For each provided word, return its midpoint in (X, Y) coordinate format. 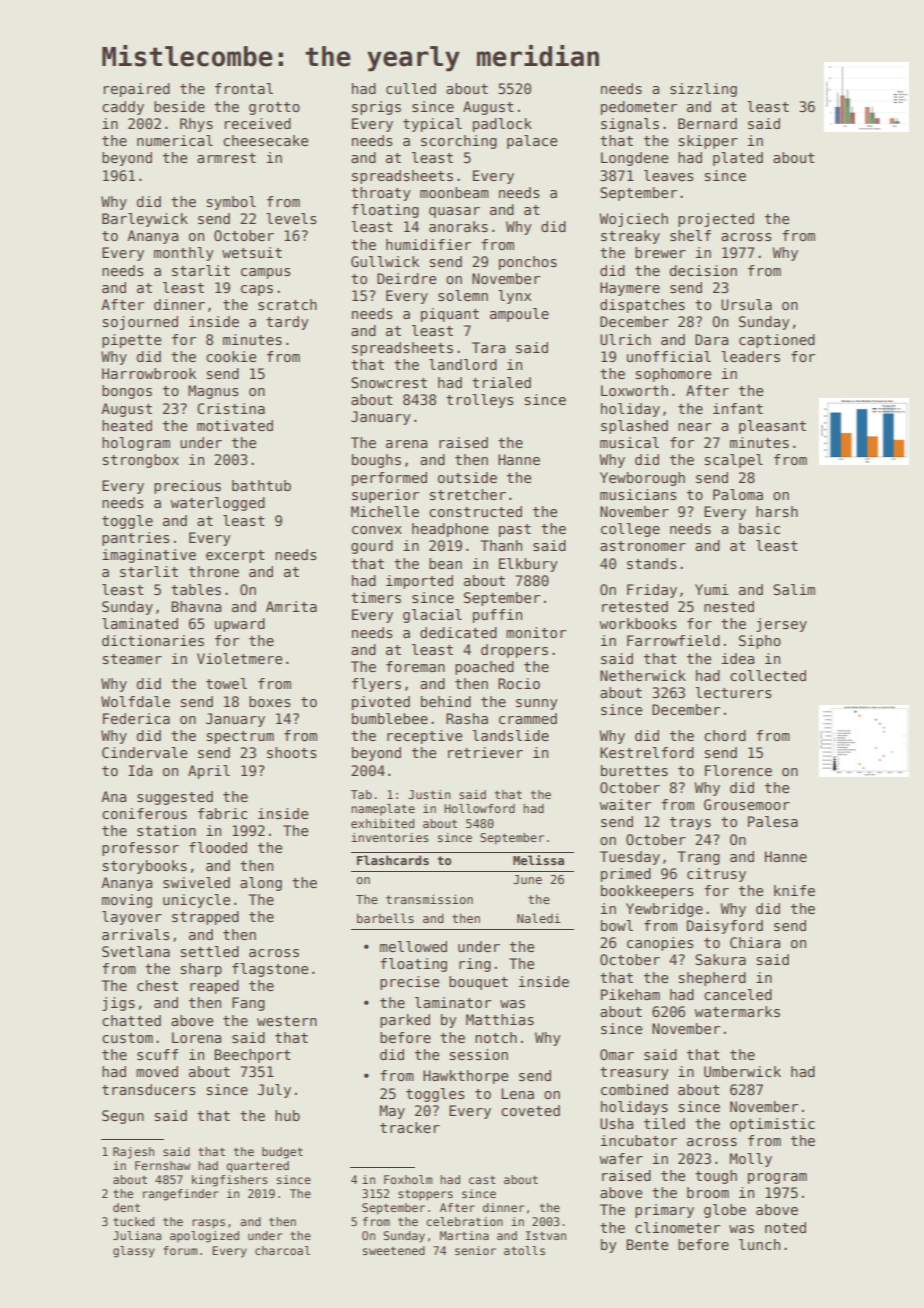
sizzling (703, 90)
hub (287, 1115)
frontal (244, 88)
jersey (781, 625)
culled (411, 88)
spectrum (240, 737)
